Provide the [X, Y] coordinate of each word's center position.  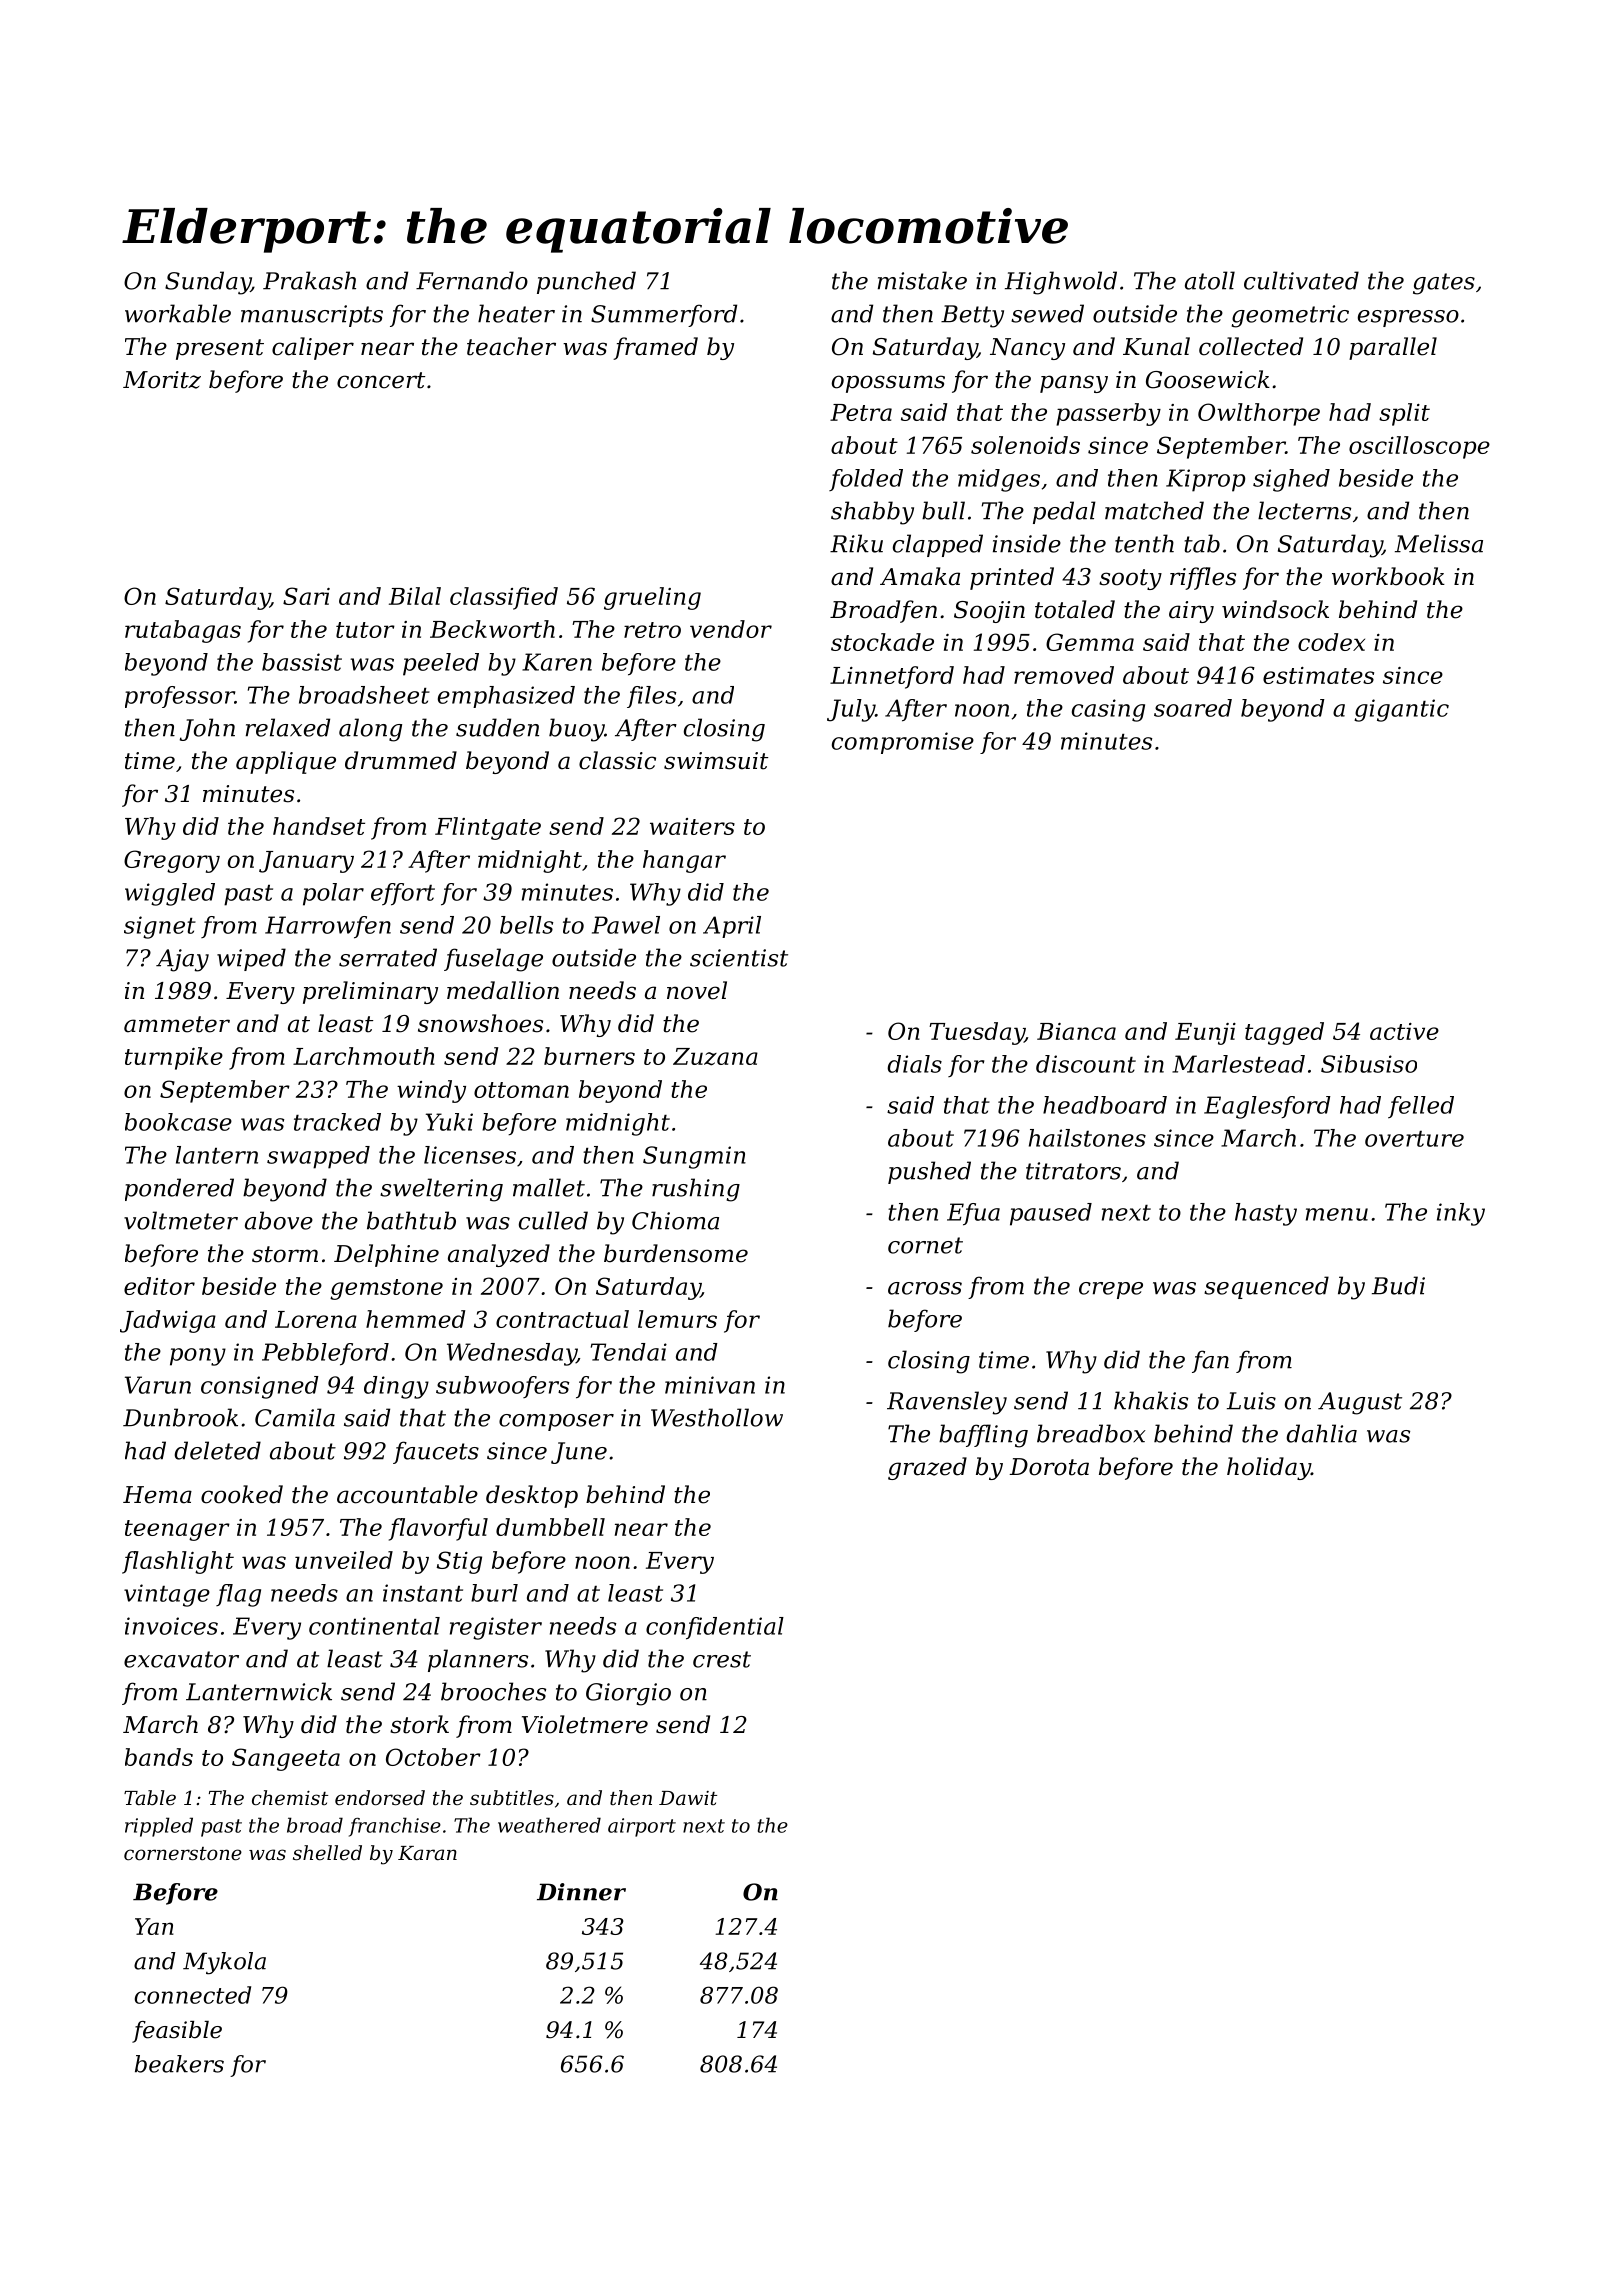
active [1404, 1031]
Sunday [208, 283]
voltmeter [181, 1220]
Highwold [1061, 283]
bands [159, 1757]
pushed [929, 1172]
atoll [1210, 280]
